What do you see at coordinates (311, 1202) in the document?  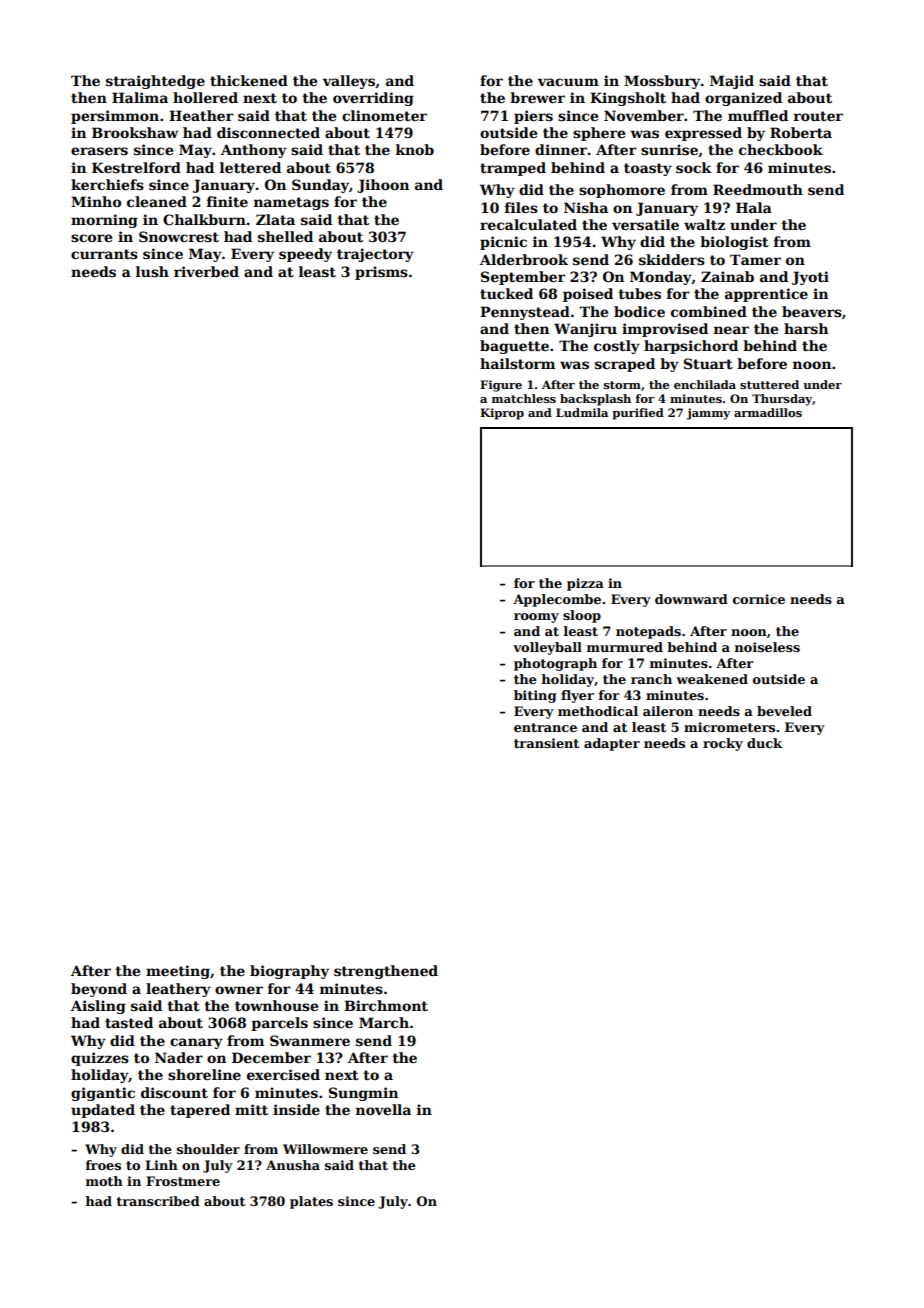 I see `plates` at bounding box center [311, 1202].
